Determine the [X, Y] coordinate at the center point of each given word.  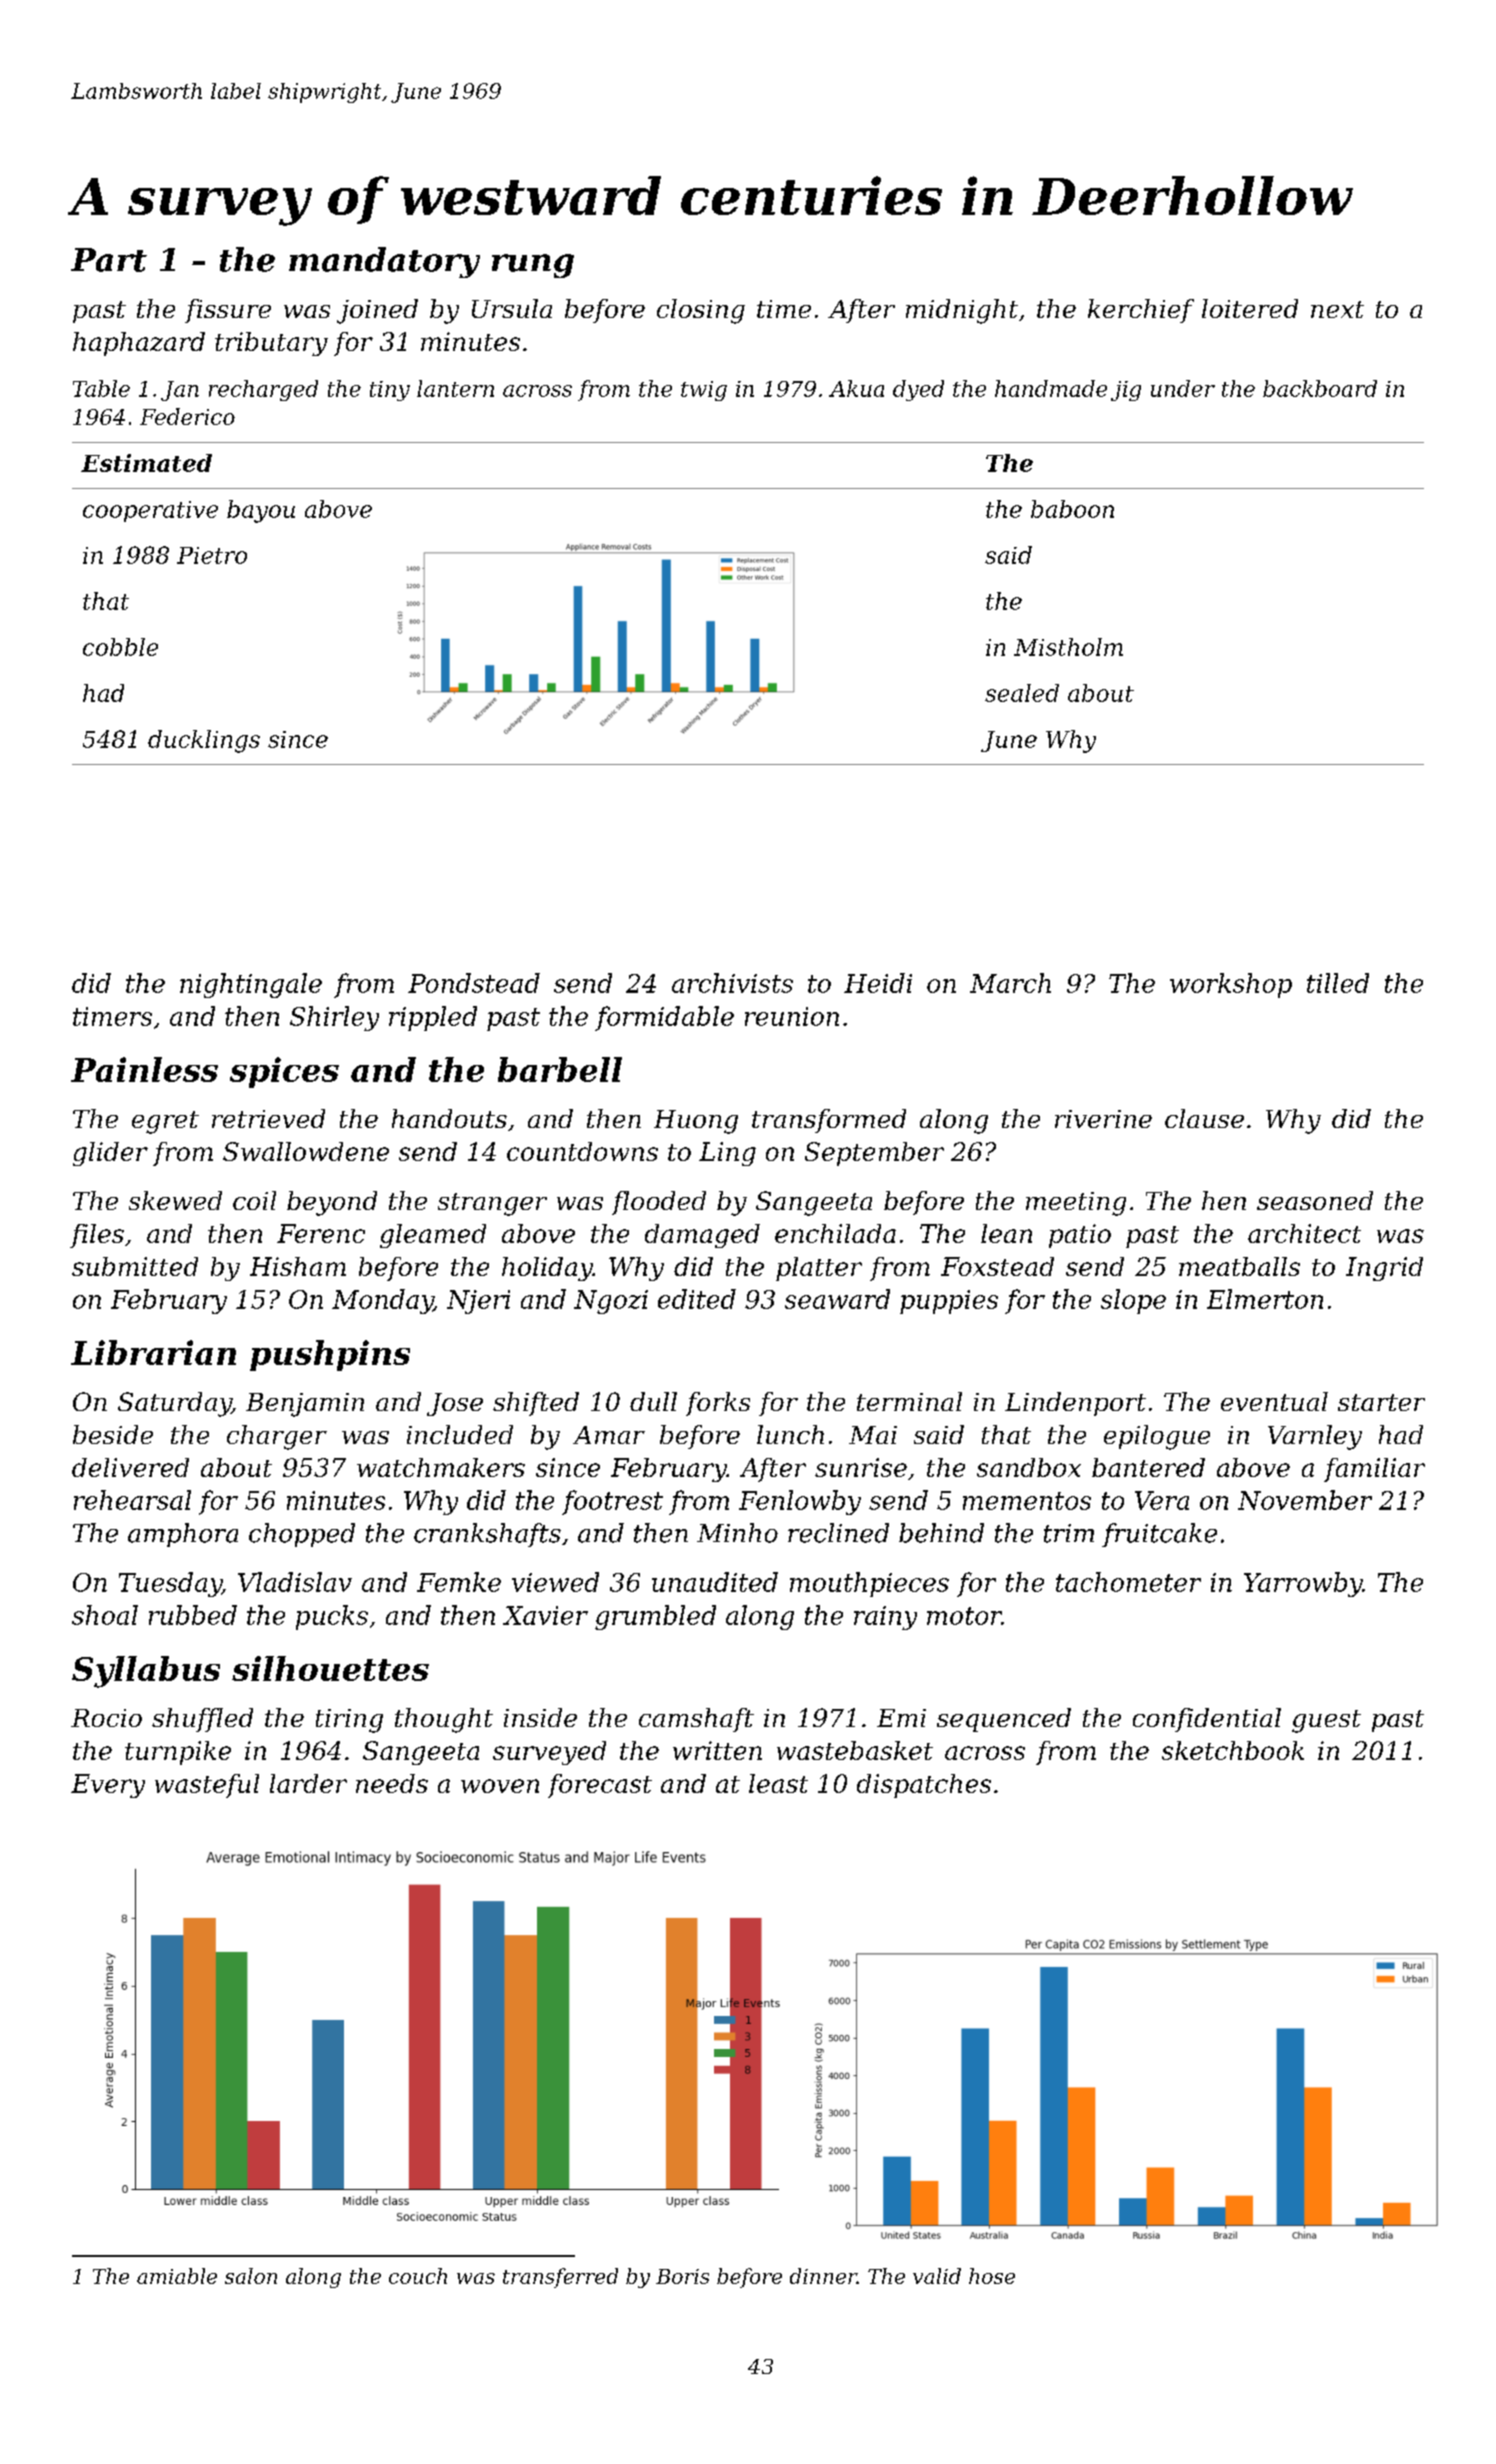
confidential [1207, 1720]
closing [701, 311]
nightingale [251, 985]
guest [1326, 1721]
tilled [1338, 983]
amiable [177, 2276]
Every [108, 1786]
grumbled [655, 1617]
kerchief [1141, 311]
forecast [600, 1786]
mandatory [384, 262]
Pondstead [474, 983]
